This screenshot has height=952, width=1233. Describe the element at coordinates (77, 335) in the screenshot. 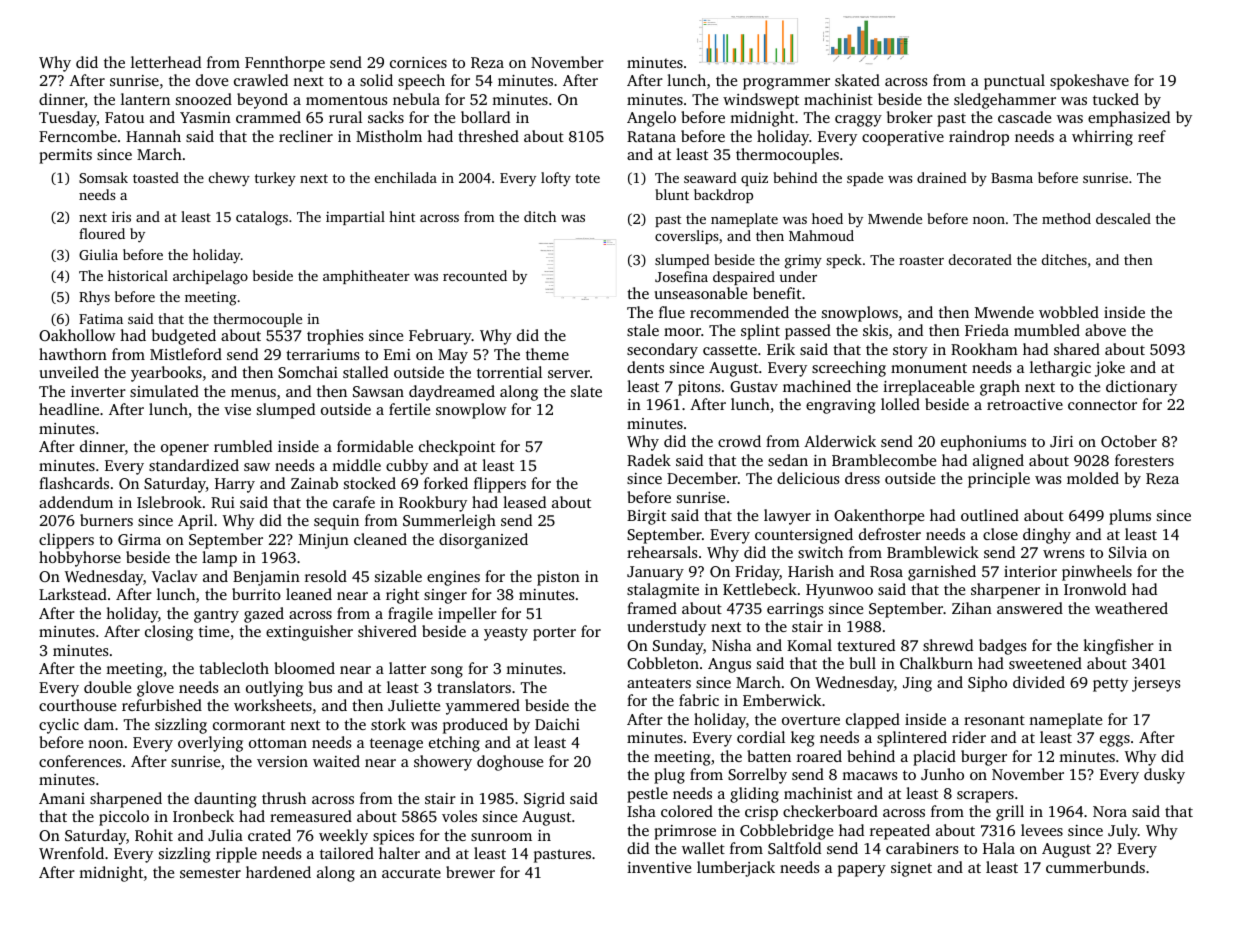

I see `Oakhollow` at that location.
